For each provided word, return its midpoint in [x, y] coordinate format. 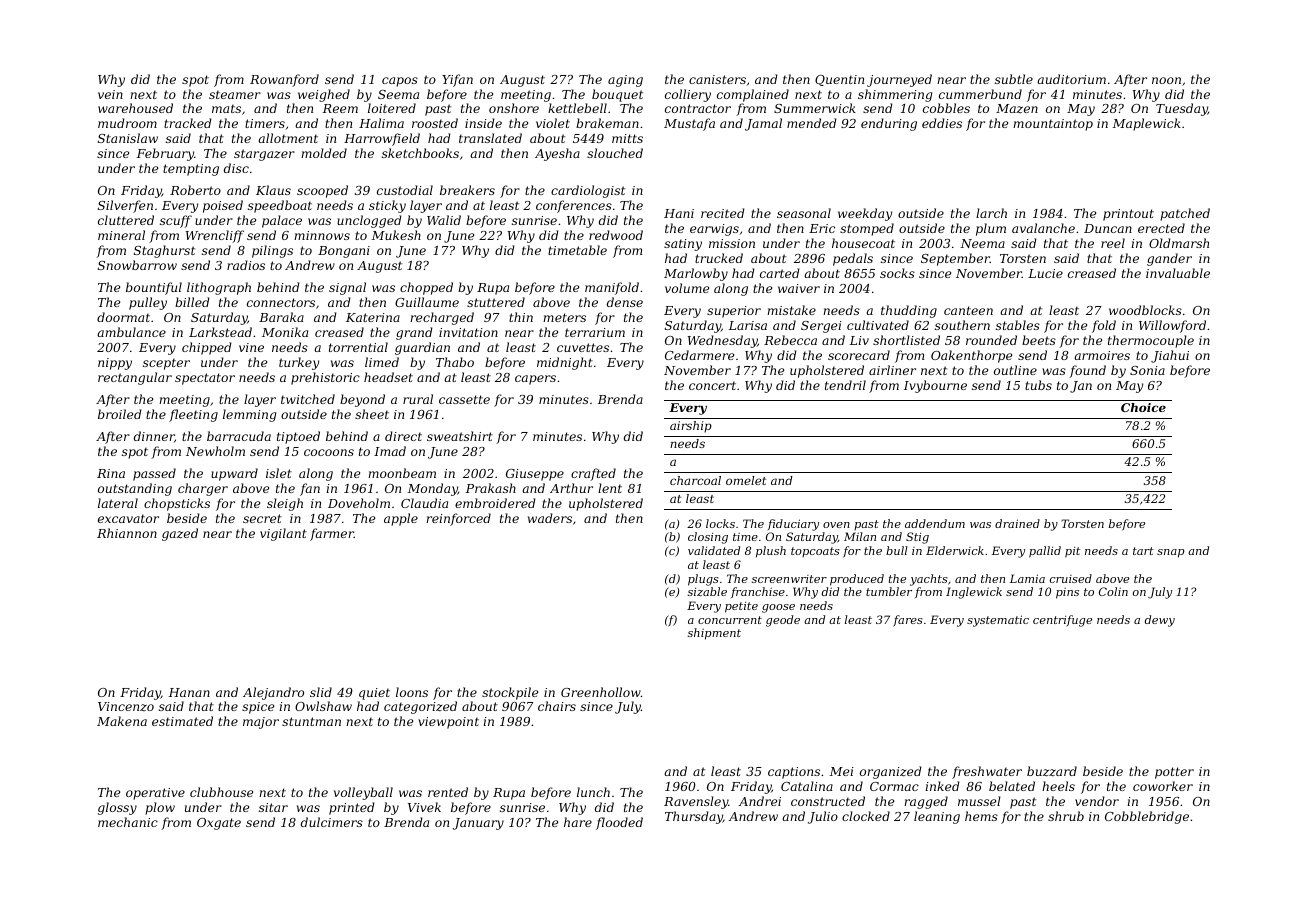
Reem [340, 108]
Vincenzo [126, 706]
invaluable [1178, 273]
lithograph [219, 288]
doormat [123, 317]
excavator [128, 518]
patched [1185, 214]
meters [564, 317]
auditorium [1071, 79]
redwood [616, 235]
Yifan [457, 80]
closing [708, 538]
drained [1017, 523]
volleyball [363, 793]
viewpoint [448, 723]
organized [891, 772]
